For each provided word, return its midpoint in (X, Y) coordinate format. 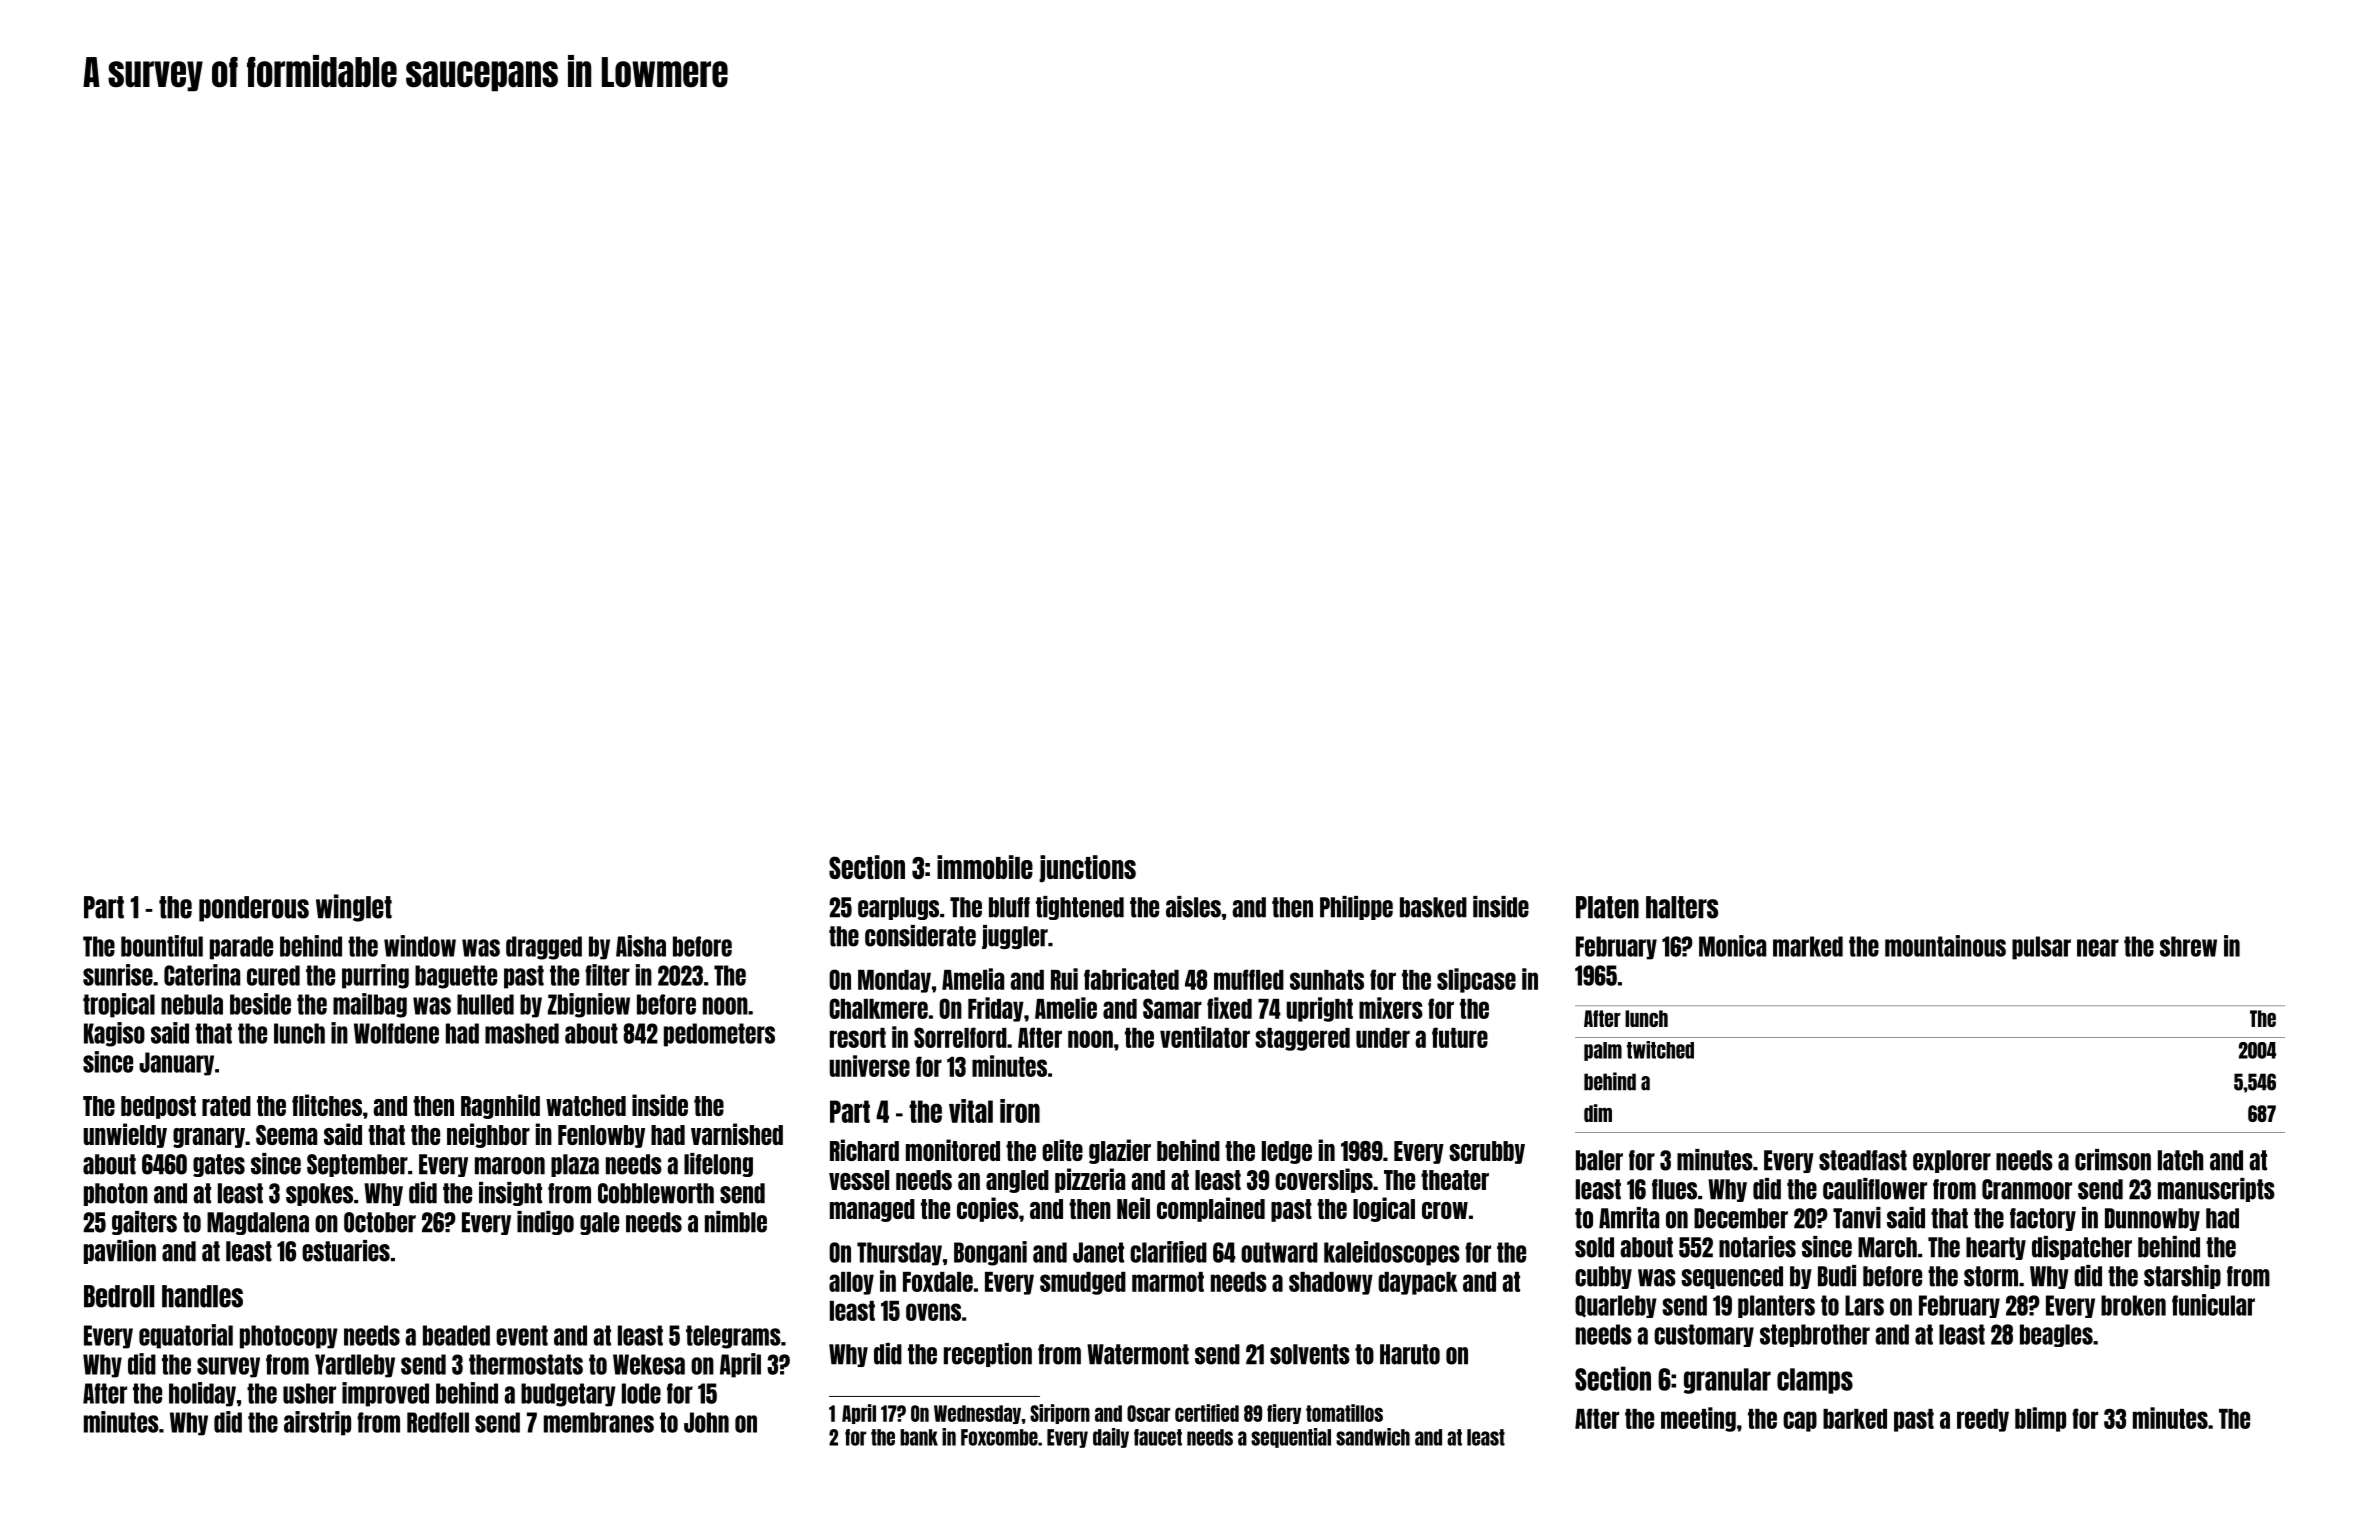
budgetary (568, 1395)
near (2098, 948)
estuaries (346, 1251)
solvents (1310, 1354)
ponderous (254, 909)
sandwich (1373, 1437)
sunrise (118, 975)
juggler (1015, 937)
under (1383, 1038)
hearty (1996, 1248)
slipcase (1476, 980)
